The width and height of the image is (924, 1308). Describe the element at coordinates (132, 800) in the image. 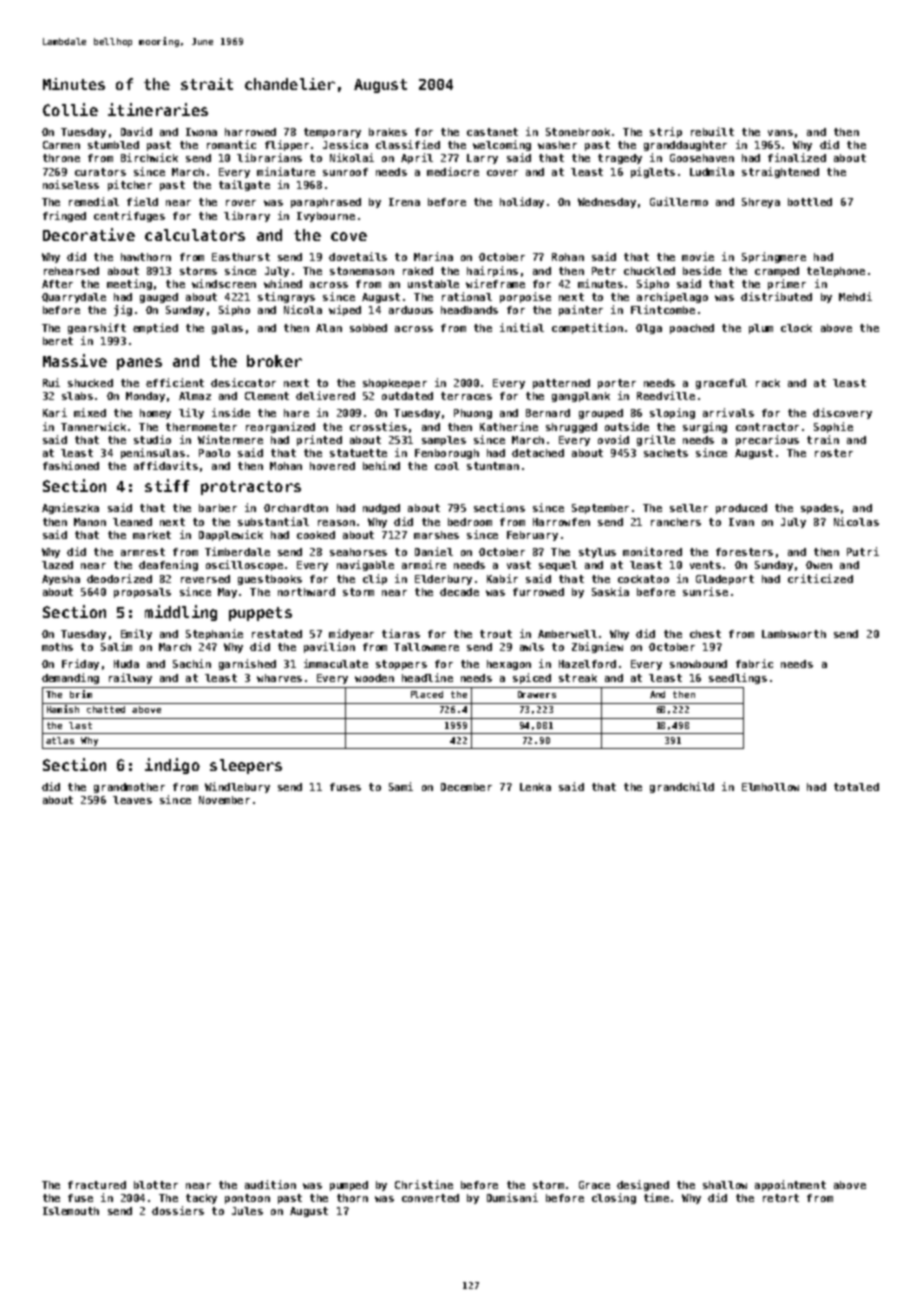

I see `leaves` at that location.
